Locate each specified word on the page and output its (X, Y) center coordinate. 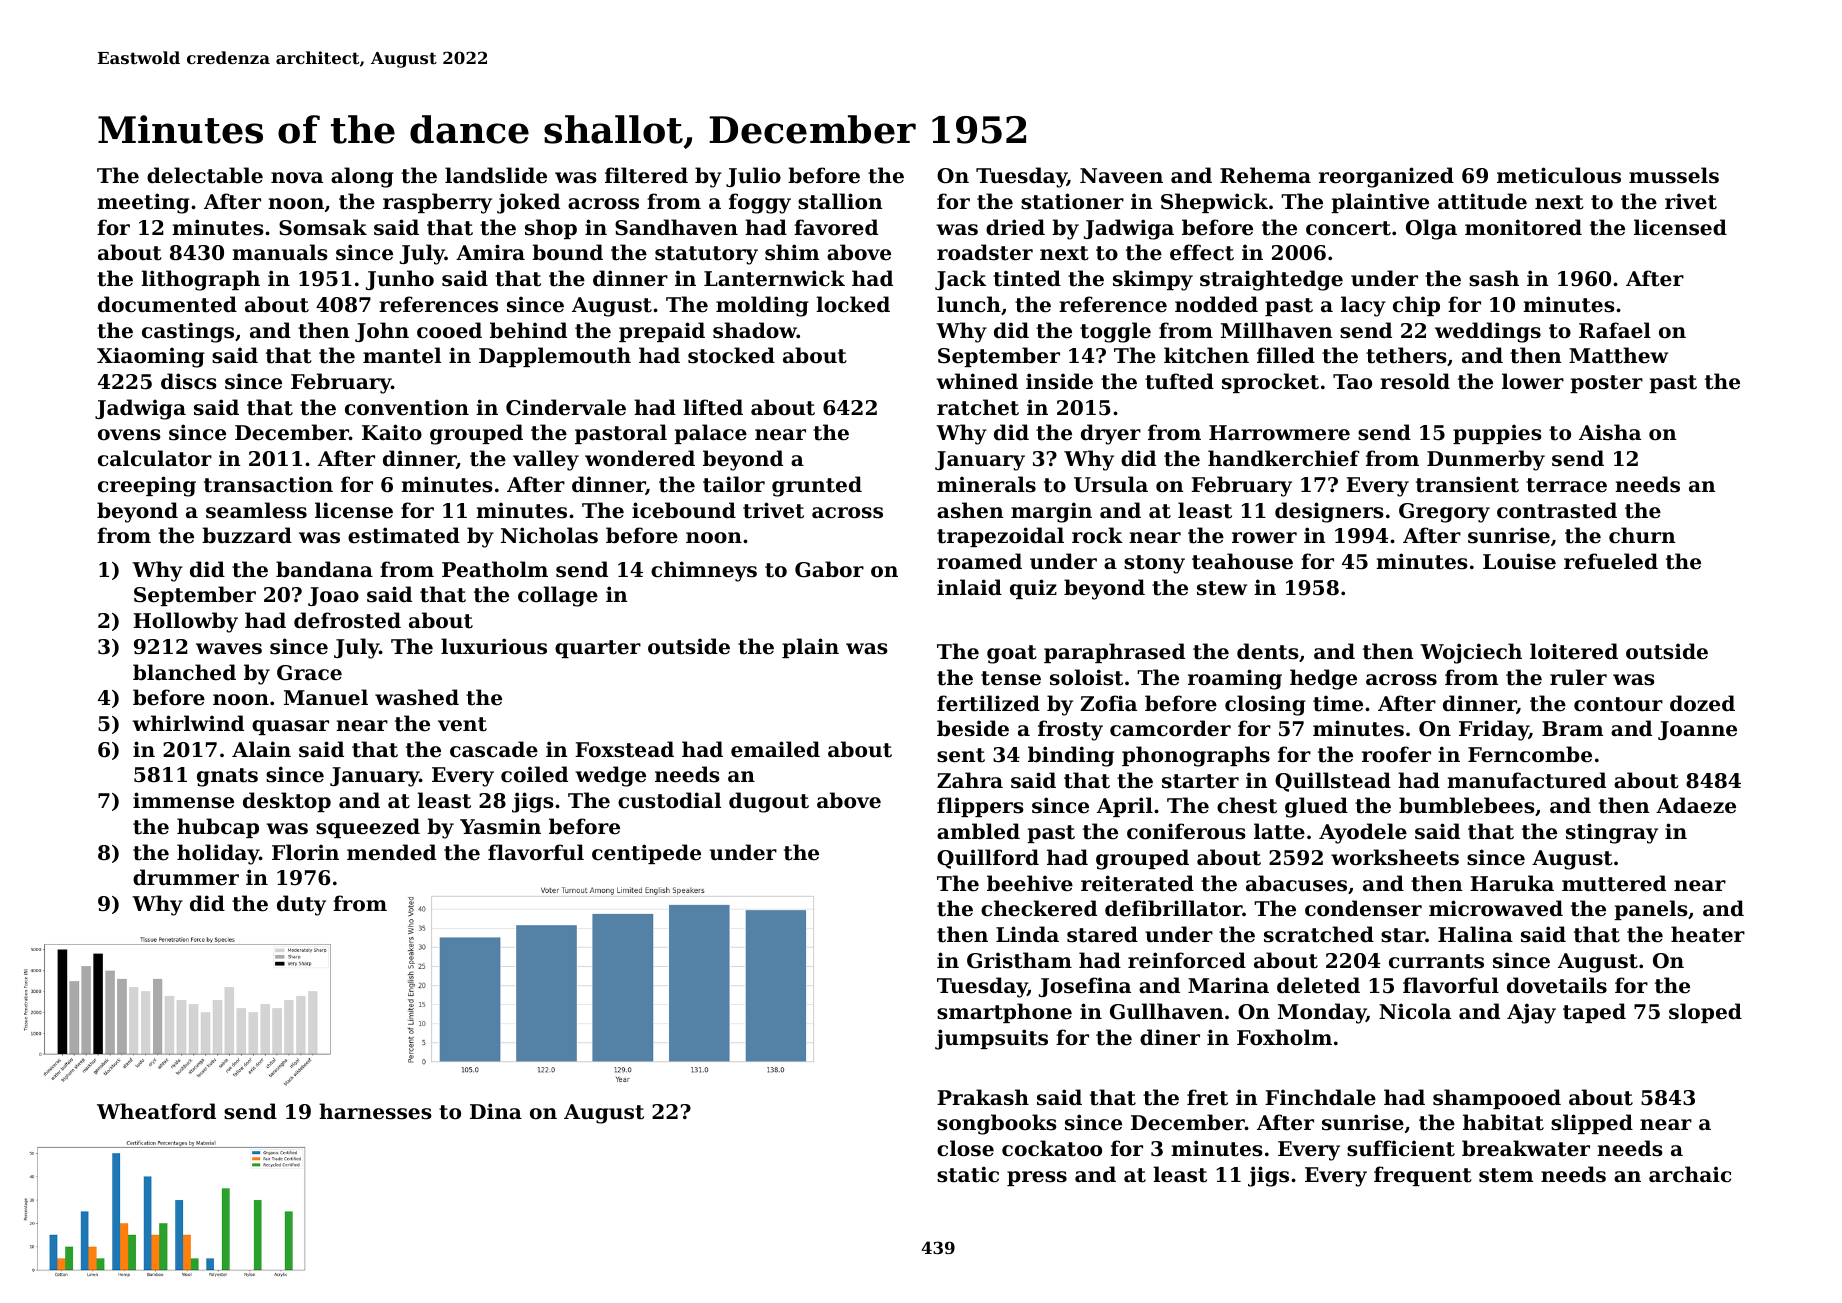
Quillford (988, 859)
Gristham (1019, 960)
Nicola (1415, 1011)
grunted (817, 486)
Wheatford (156, 1111)
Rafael (1615, 330)
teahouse (1242, 561)
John (382, 332)
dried (1015, 227)
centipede (646, 854)
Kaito (392, 432)
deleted (1318, 985)
